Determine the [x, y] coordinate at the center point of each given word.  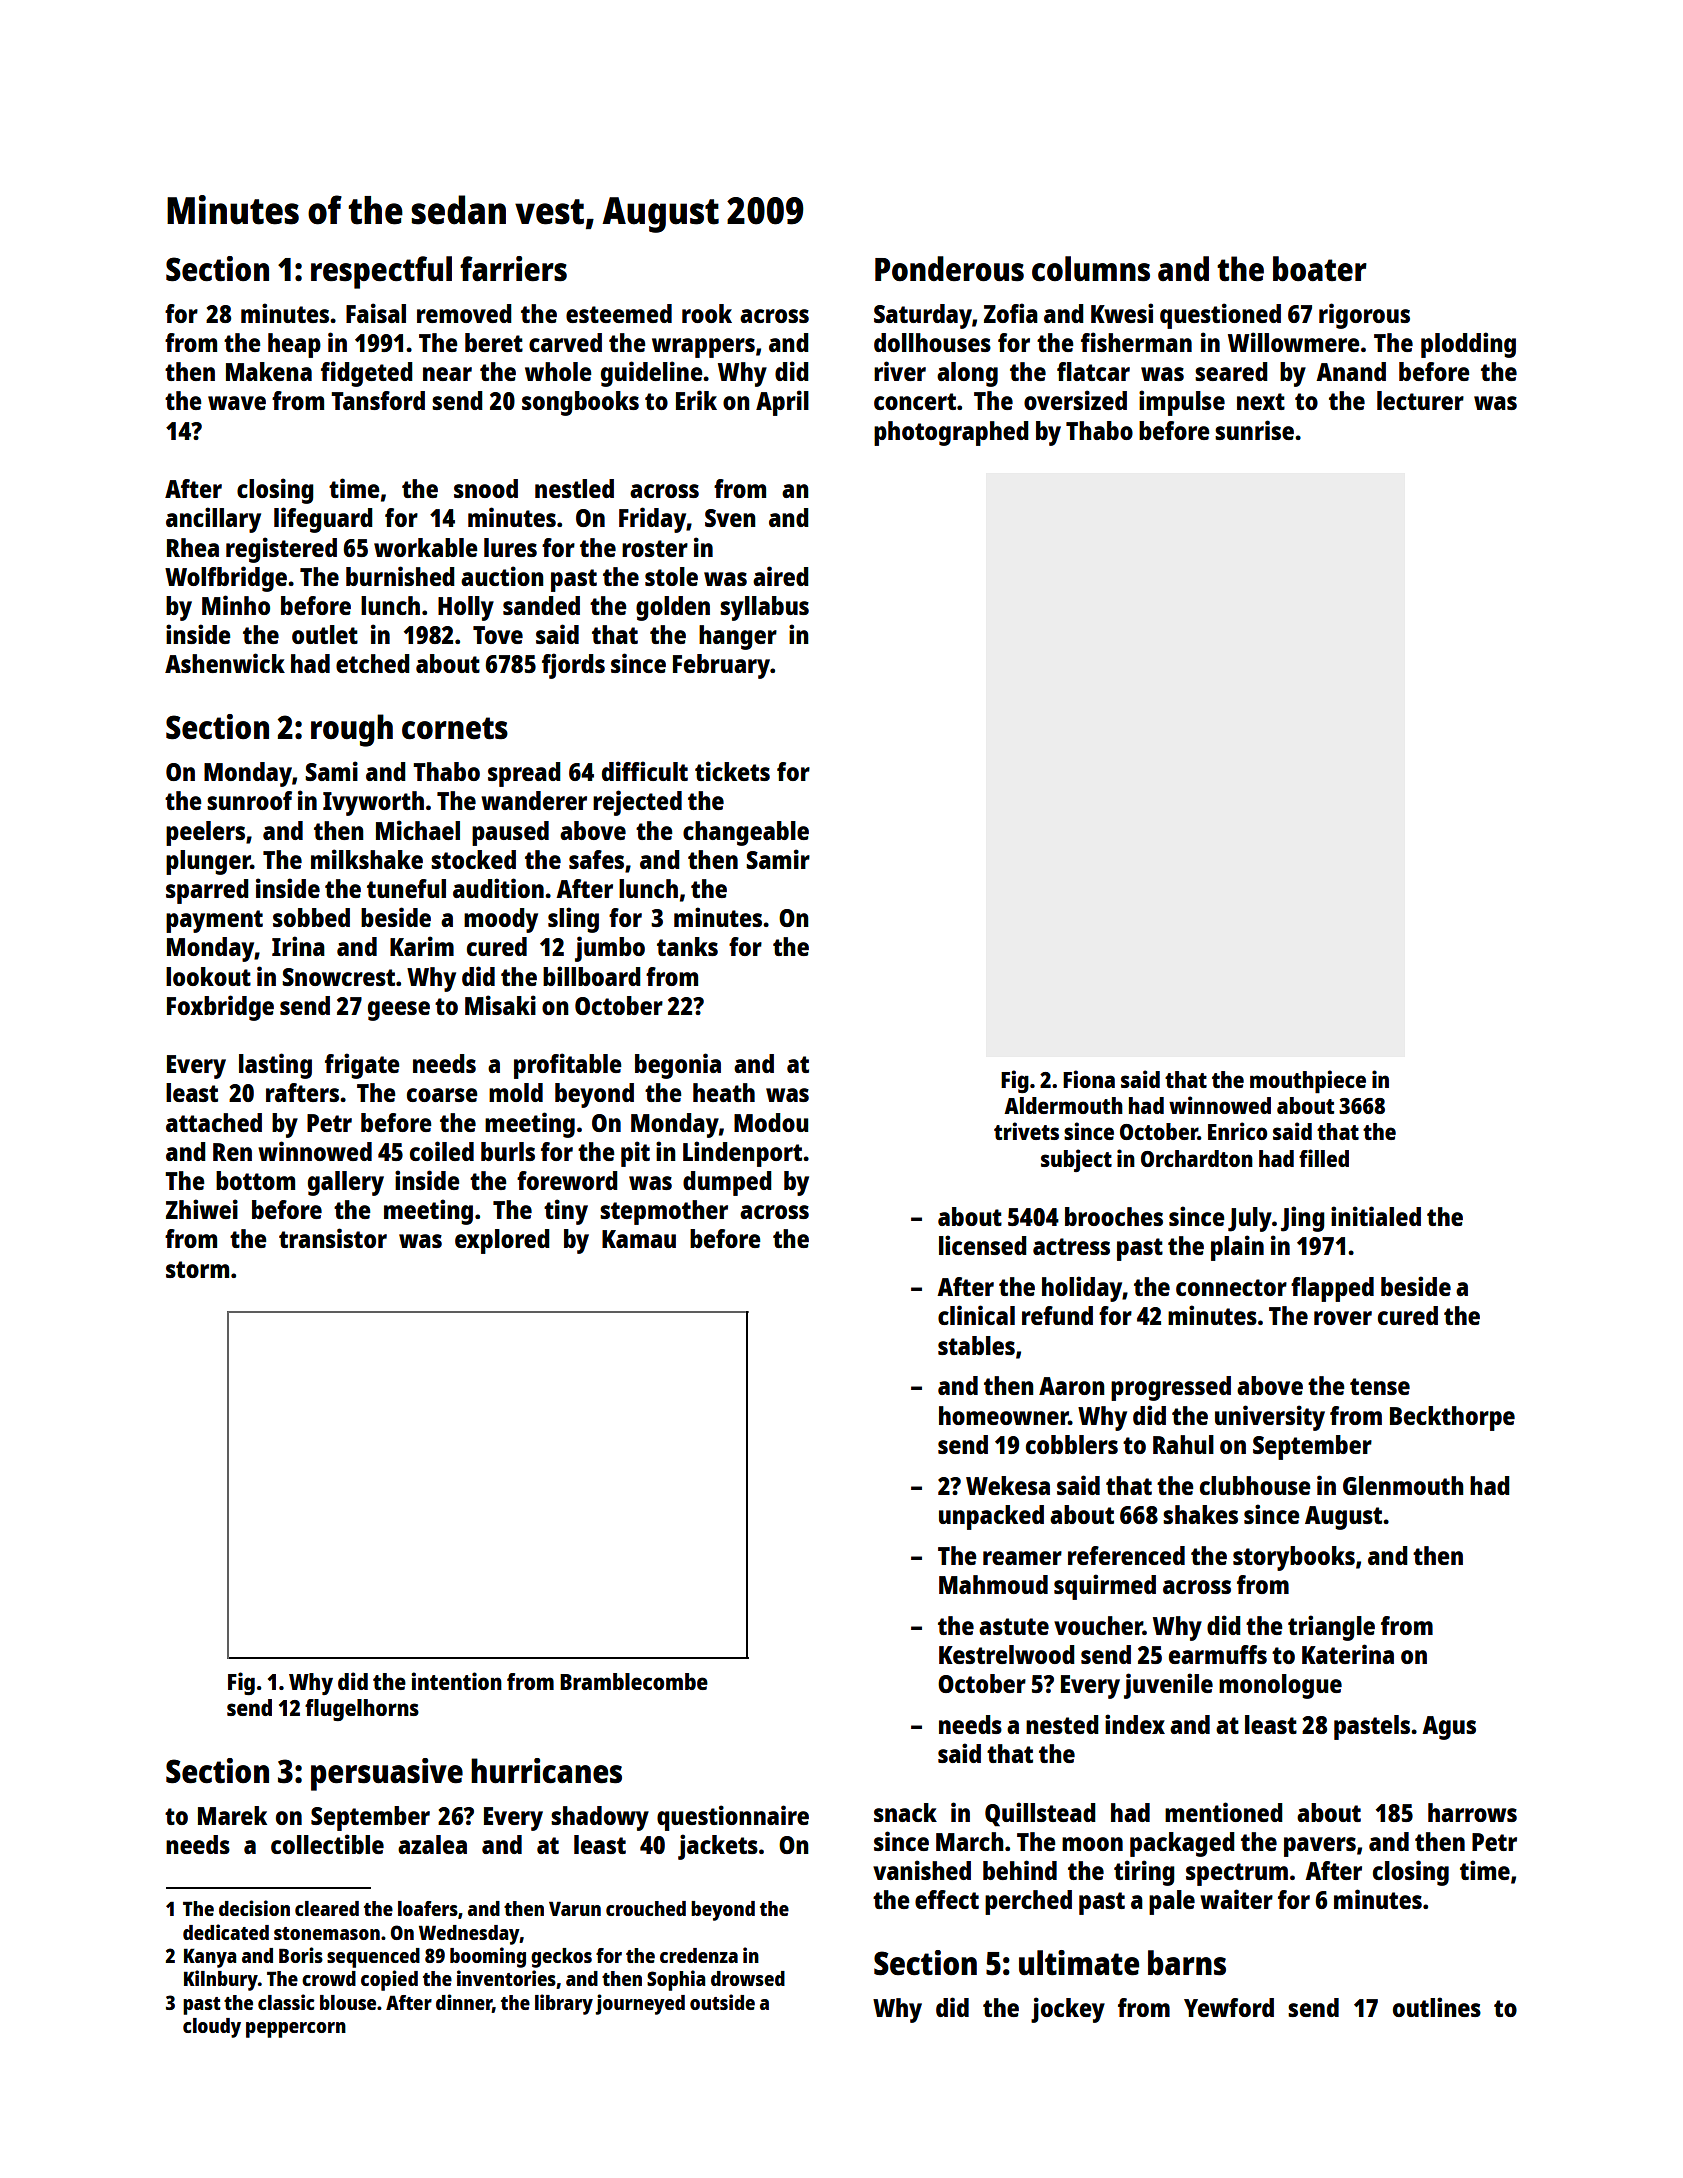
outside [722, 2002]
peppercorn [296, 2030]
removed [464, 313]
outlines [1437, 2007]
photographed [951, 433]
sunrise [1254, 430]
